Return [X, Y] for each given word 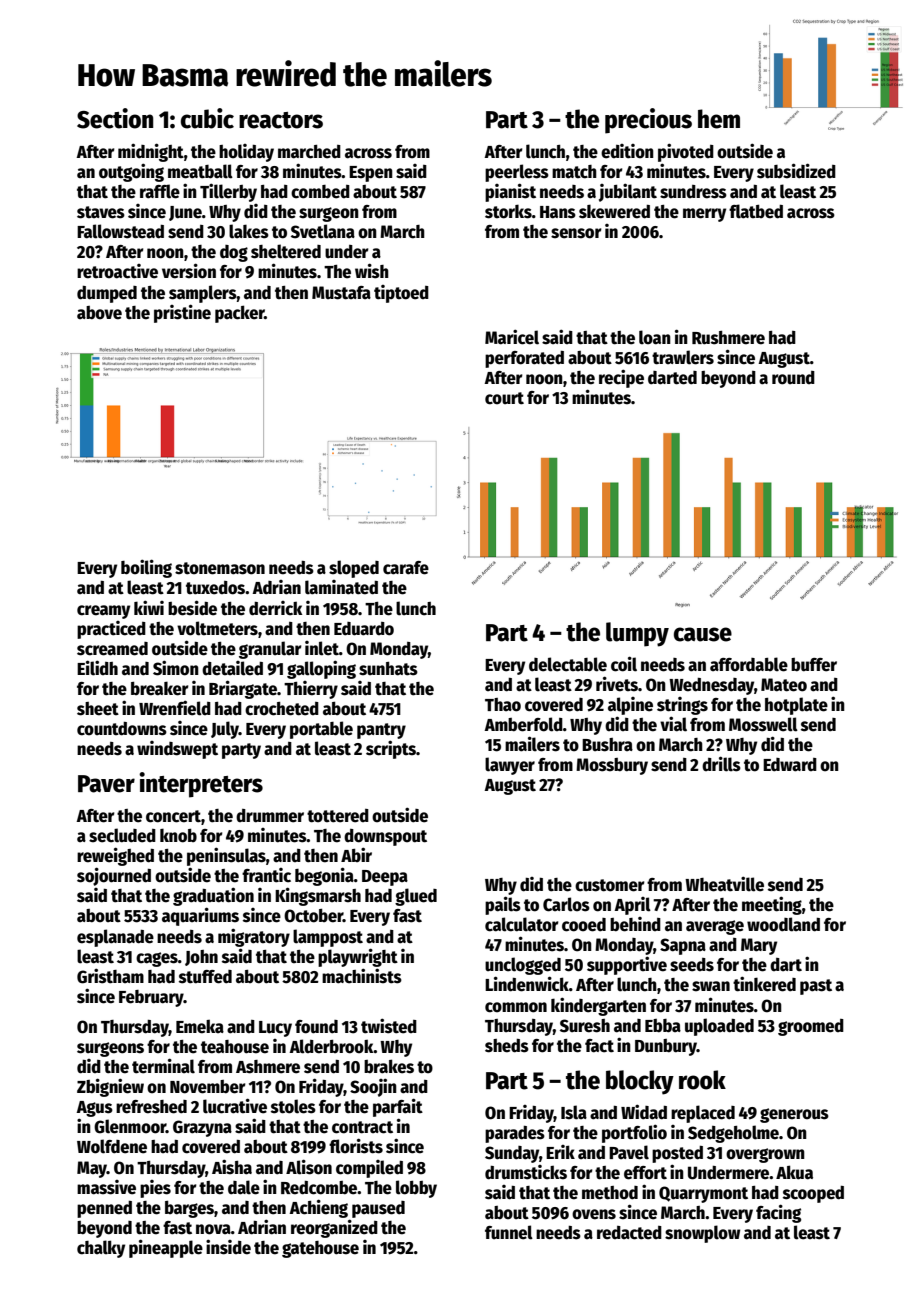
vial [673, 724]
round [793, 378]
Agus [94, 1109]
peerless [517, 173]
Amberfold [523, 724]
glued [416, 897]
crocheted [282, 709]
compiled [369, 1169]
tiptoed [401, 294]
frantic [266, 875]
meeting [772, 905]
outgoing [131, 172]
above [99, 313]
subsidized [796, 171]
